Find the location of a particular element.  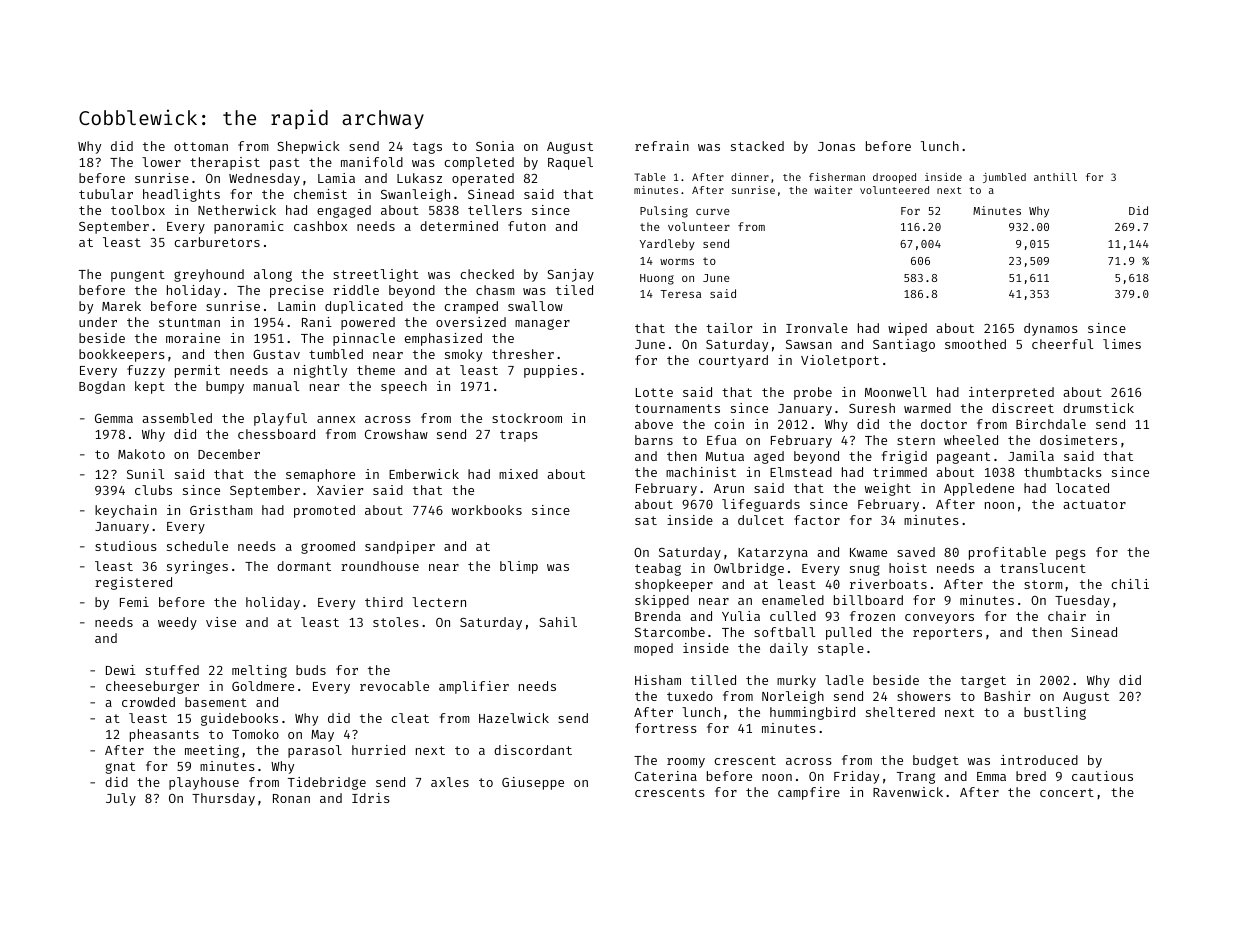

Sunil is located at coordinates (145, 474).
